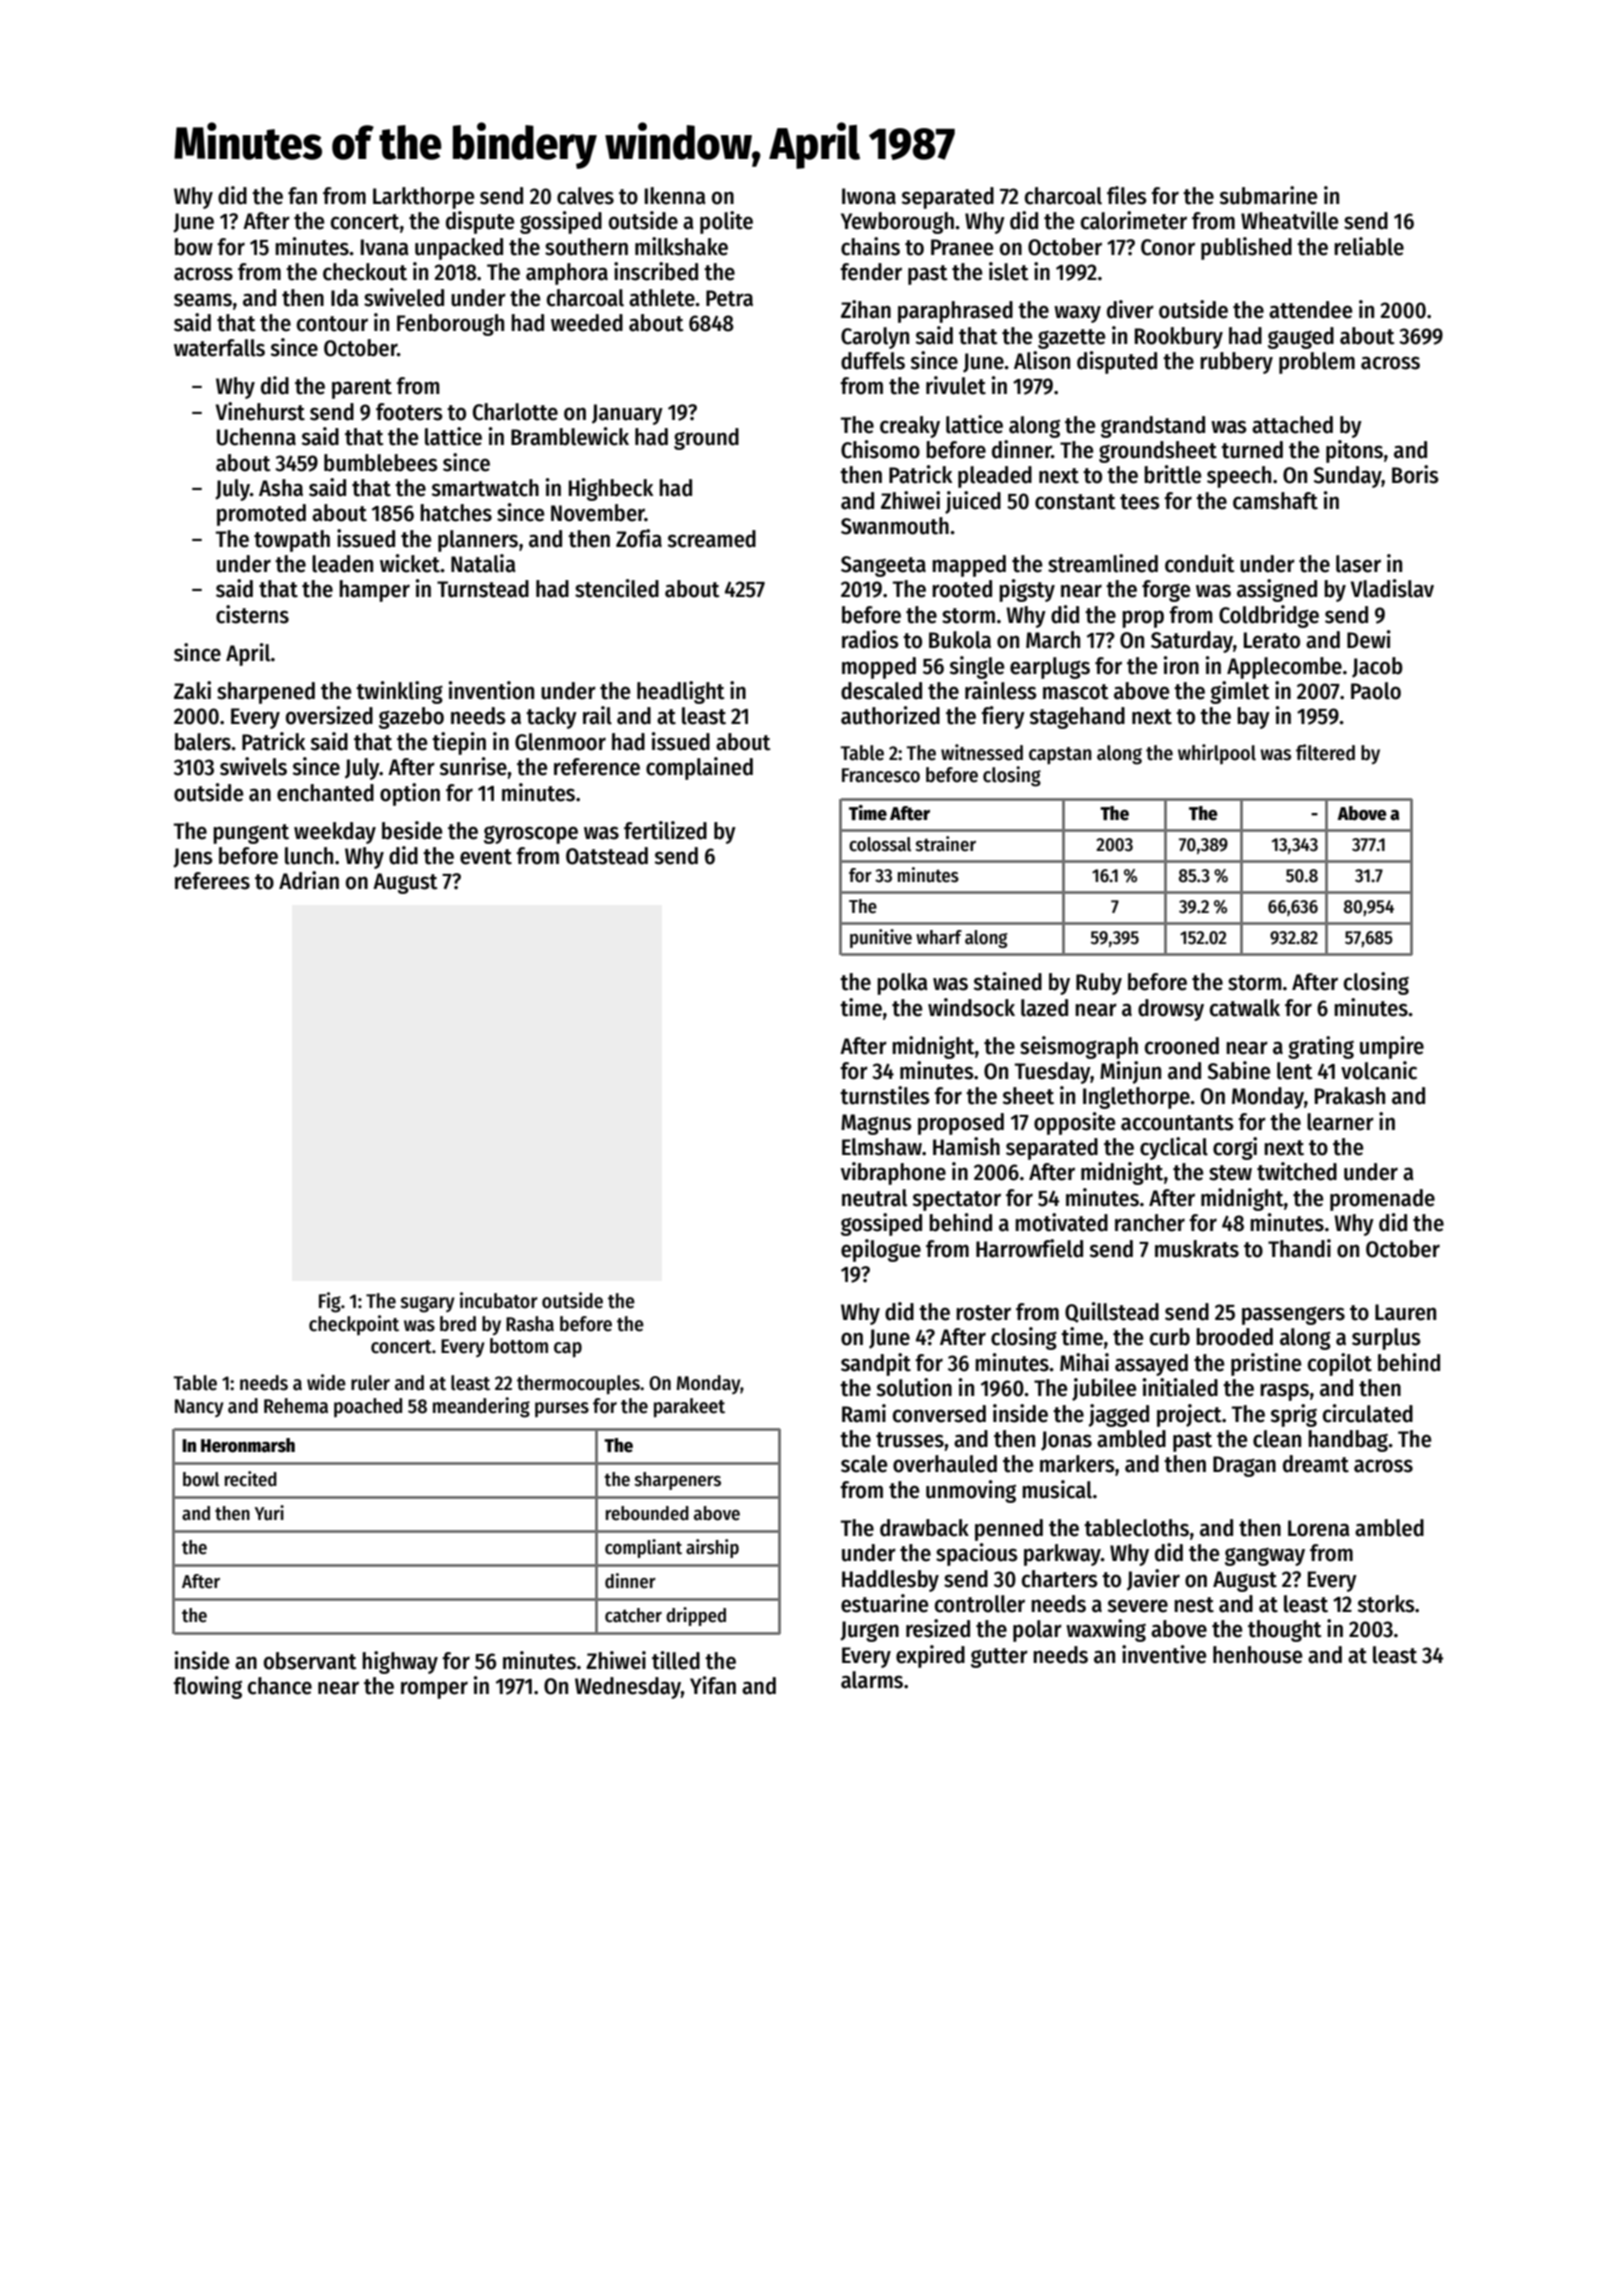 Image resolution: width=1620 pixels, height=2292 pixels. I want to click on Ivana, so click(385, 247).
